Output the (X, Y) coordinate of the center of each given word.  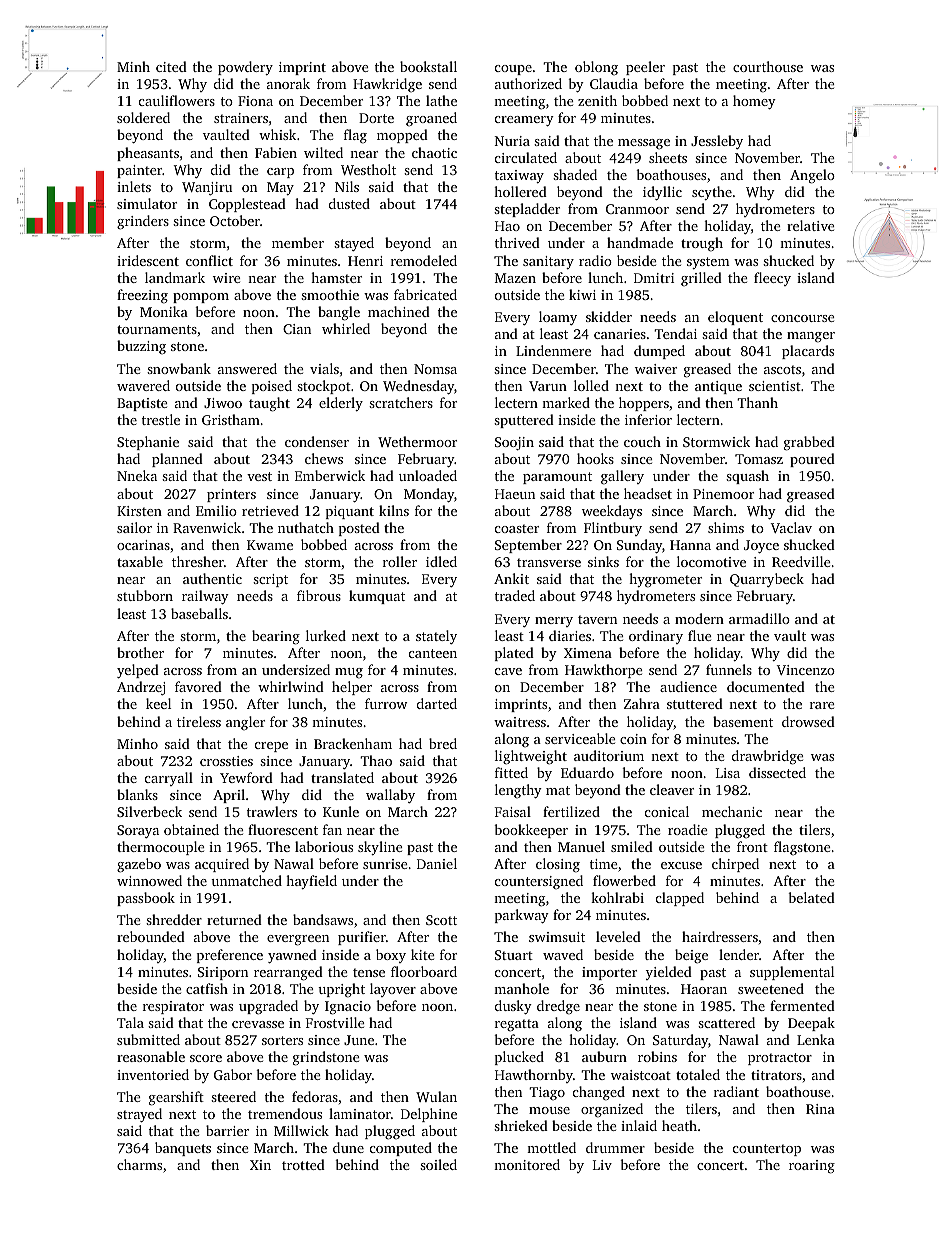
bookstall (428, 66)
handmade (640, 242)
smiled (632, 846)
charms (139, 1164)
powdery (245, 68)
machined (399, 311)
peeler (645, 68)
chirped (735, 865)
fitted (511, 772)
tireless (199, 721)
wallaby (390, 796)
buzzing (141, 347)
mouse (549, 1110)
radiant (736, 1091)
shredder (174, 919)
